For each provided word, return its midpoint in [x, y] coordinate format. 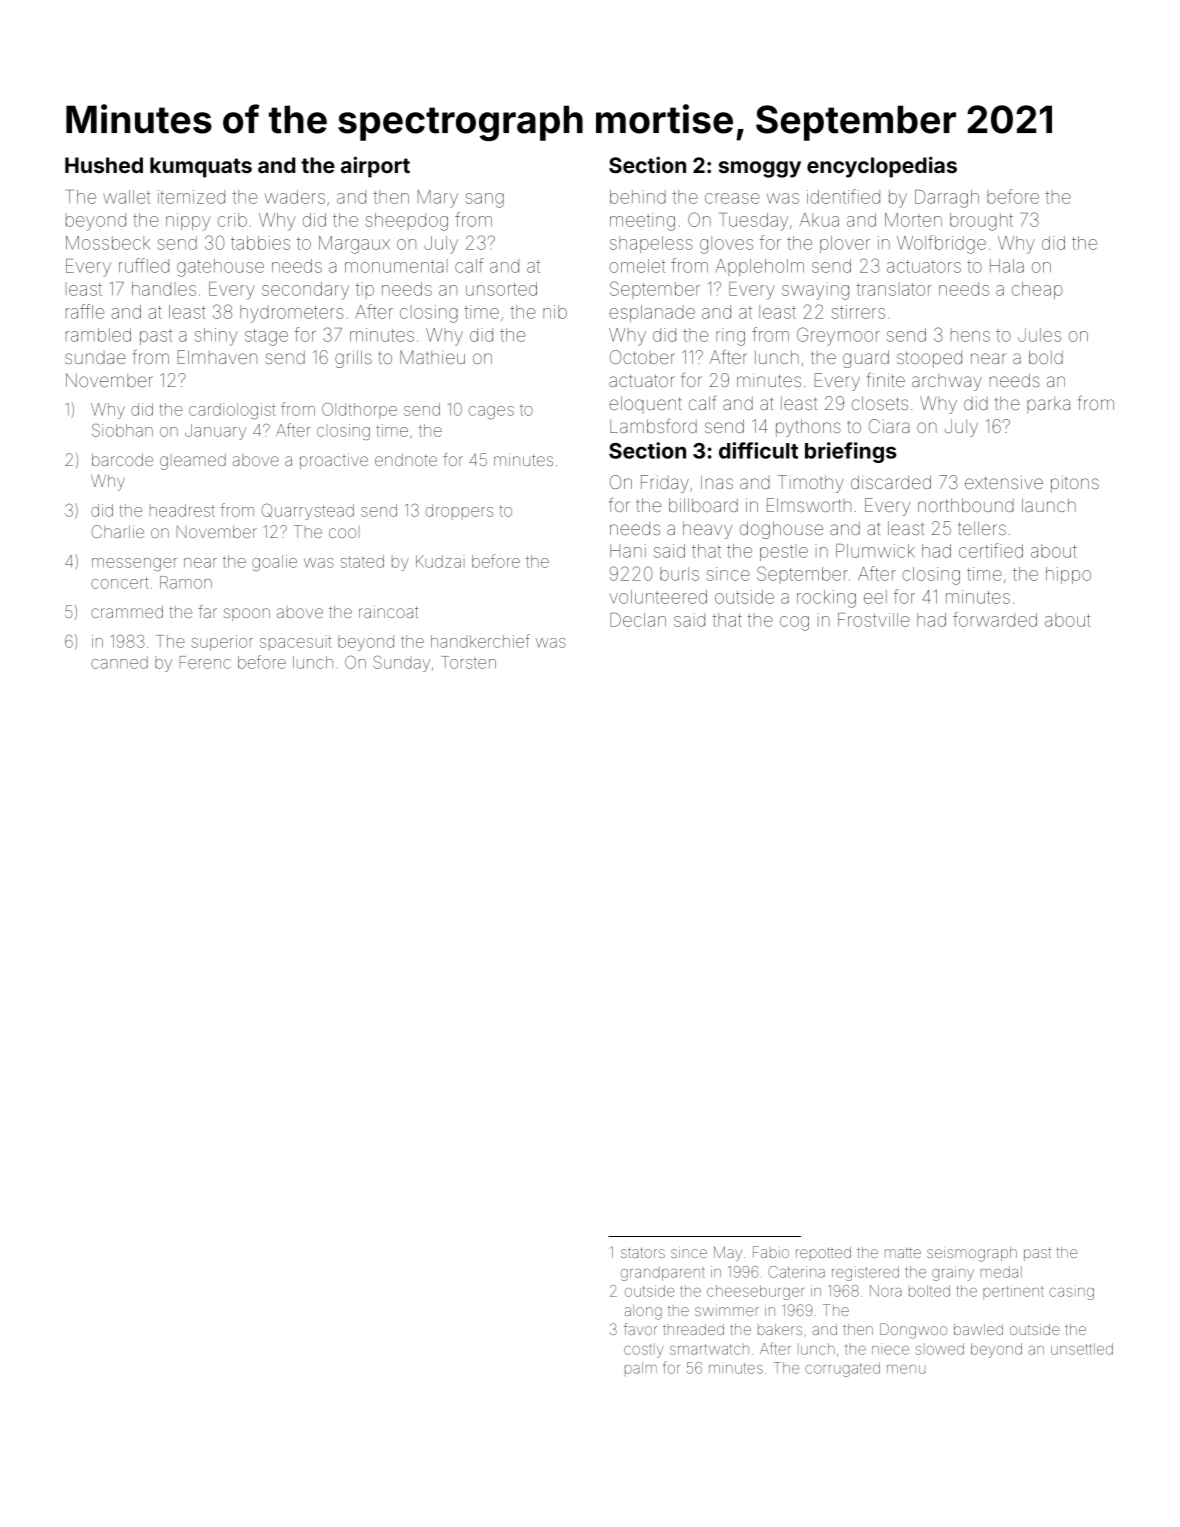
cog [794, 623]
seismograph [972, 1254]
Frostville [874, 620]
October [642, 357]
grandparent [663, 1273]
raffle [85, 311]
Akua [819, 220]
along [643, 1312]
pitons [1075, 485]
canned [119, 662]
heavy [707, 530]
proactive [334, 462]
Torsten [468, 662]
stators [643, 1252]
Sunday [401, 663]
